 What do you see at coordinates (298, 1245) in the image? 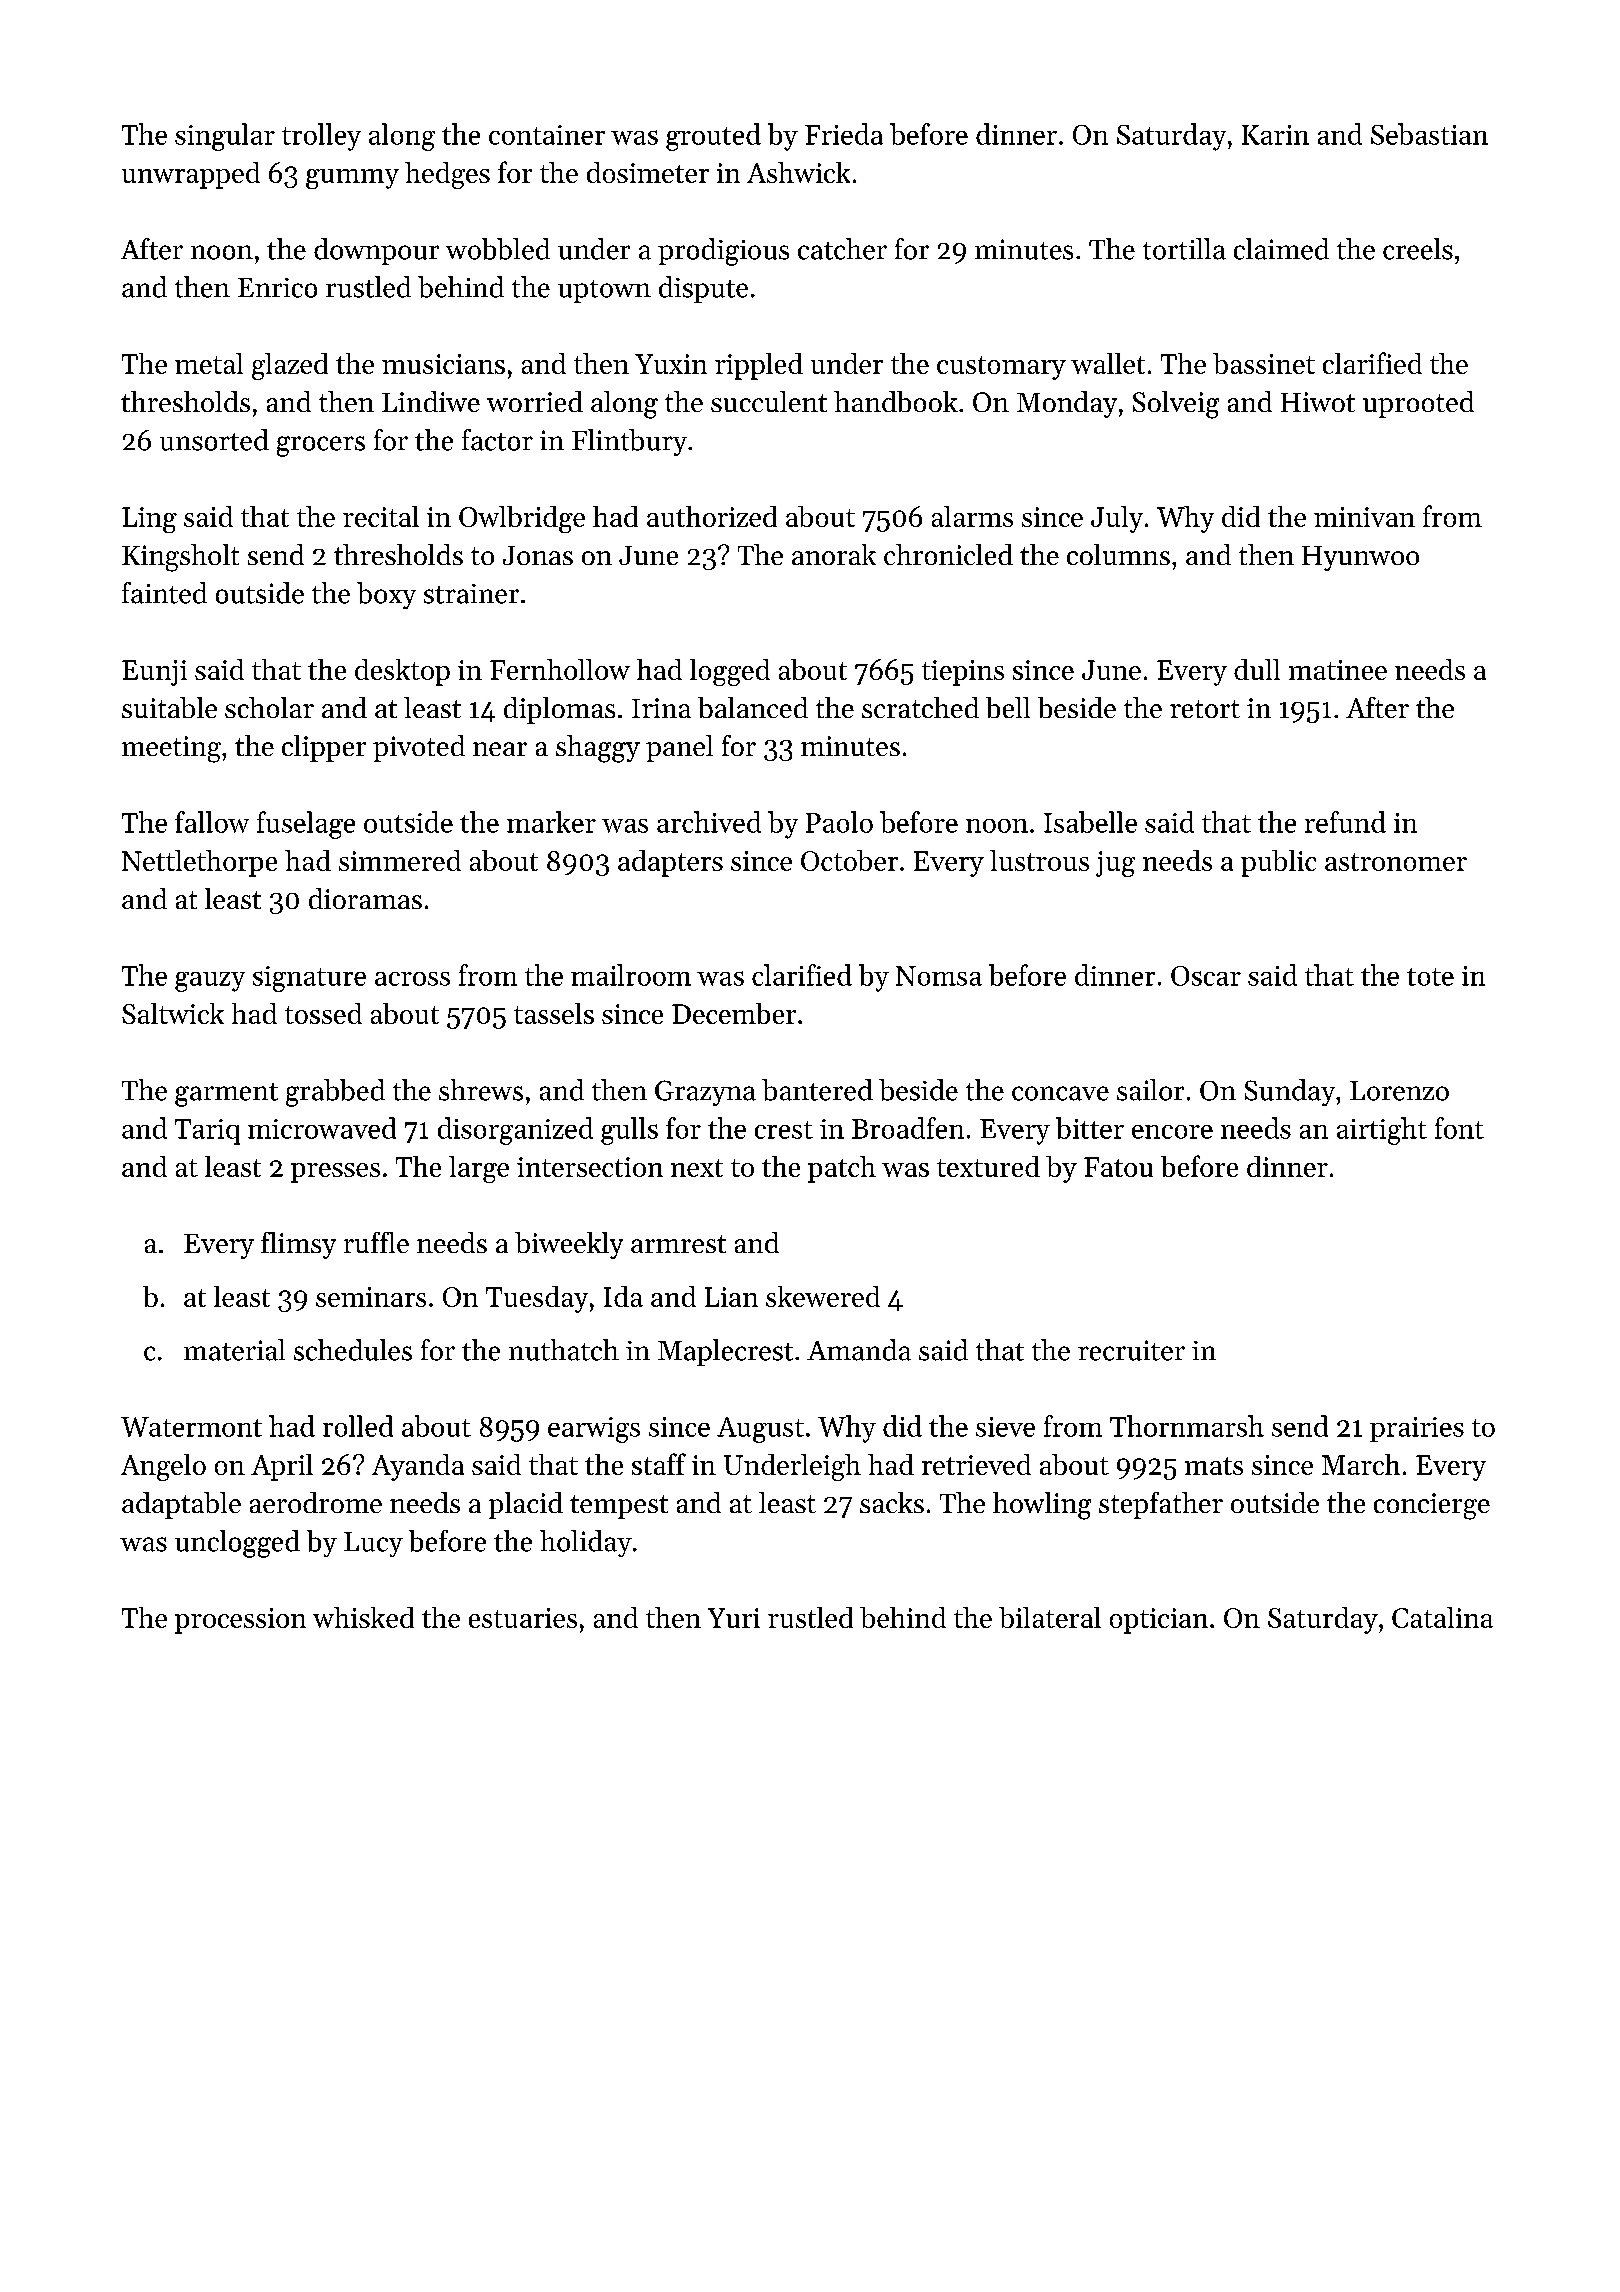
I see `flimsy` at bounding box center [298, 1245].
